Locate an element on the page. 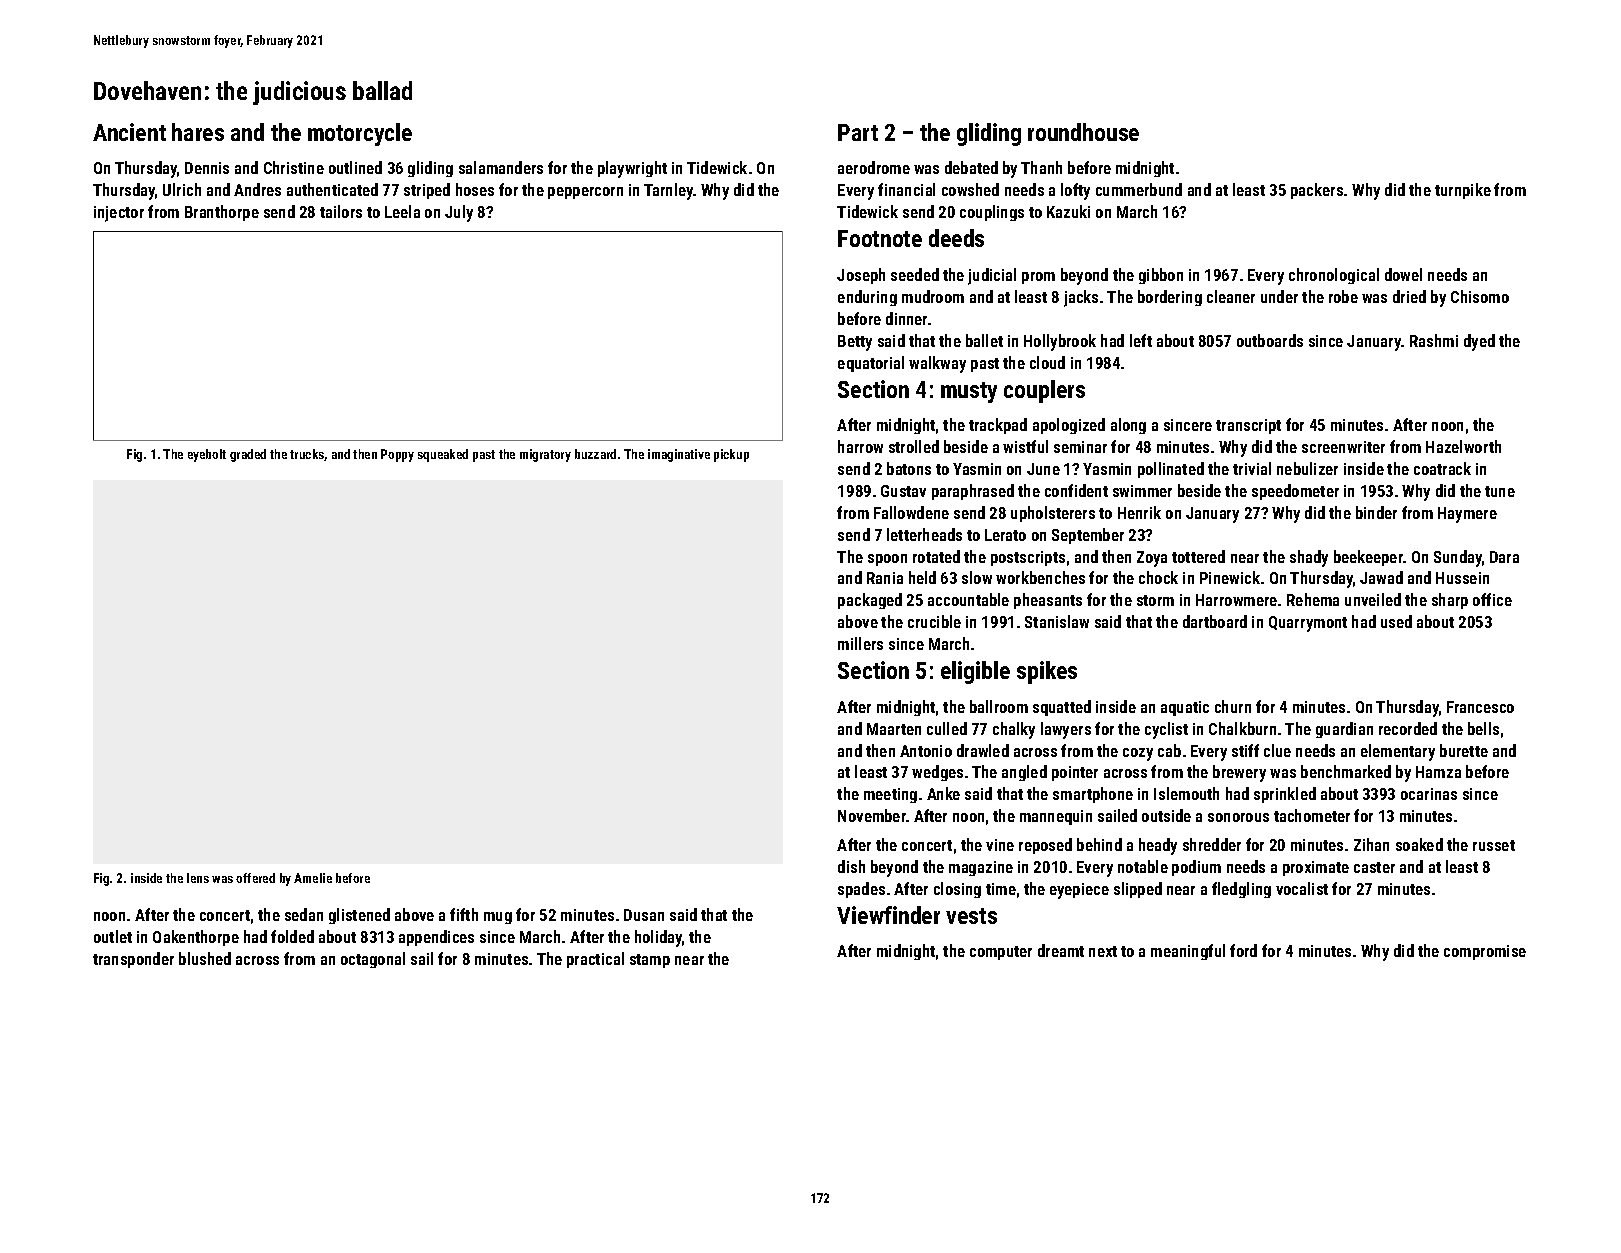 This page has width=1621, height=1253. Betty is located at coordinates (855, 343).
